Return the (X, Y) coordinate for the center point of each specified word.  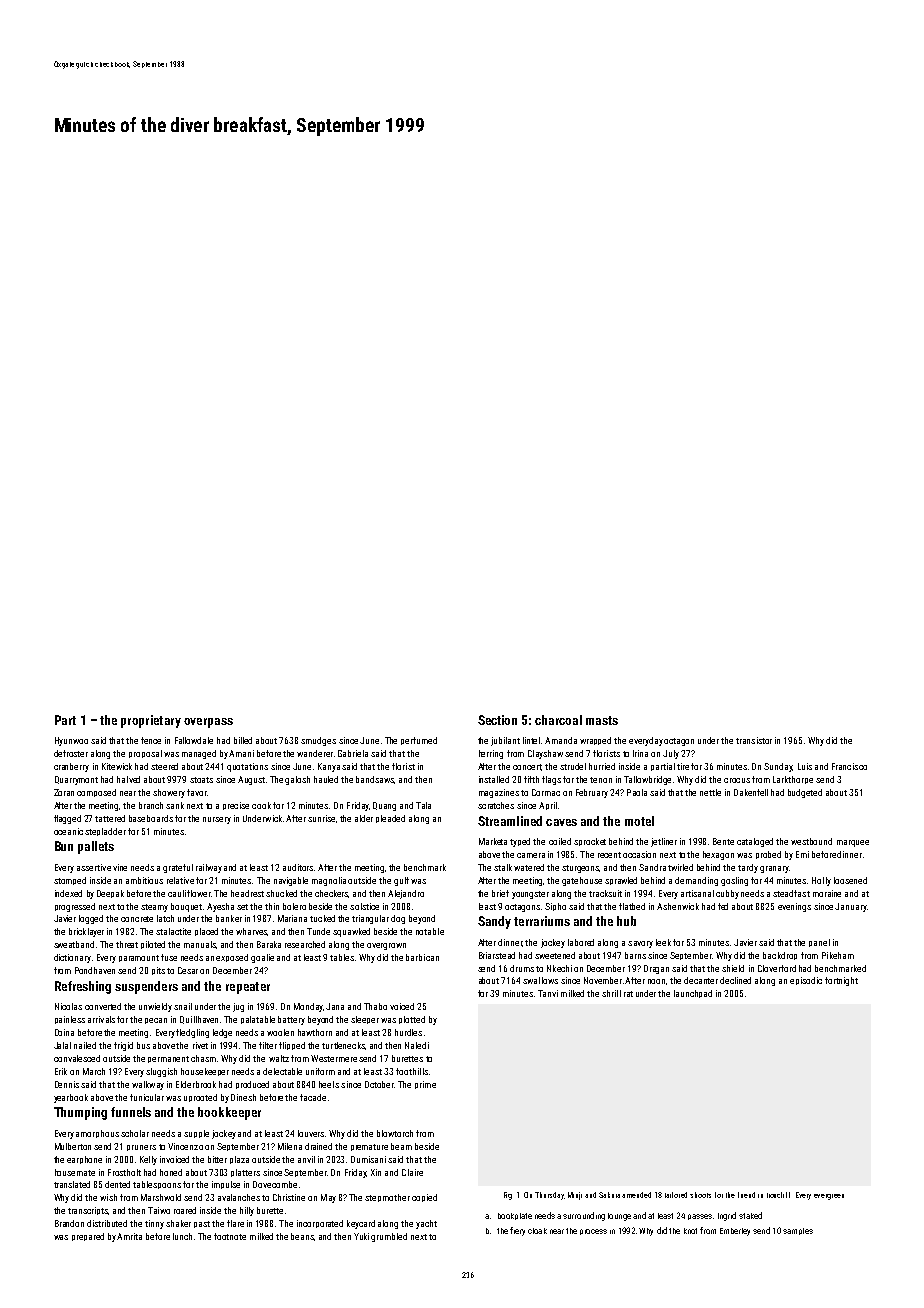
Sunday (778, 767)
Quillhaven (199, 1020)
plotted (412, 1020)
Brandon (69, 1223)
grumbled (389, 1237)
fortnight (841, 981)
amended (636, 1195)
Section (497, 720)
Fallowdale (194, 740)
